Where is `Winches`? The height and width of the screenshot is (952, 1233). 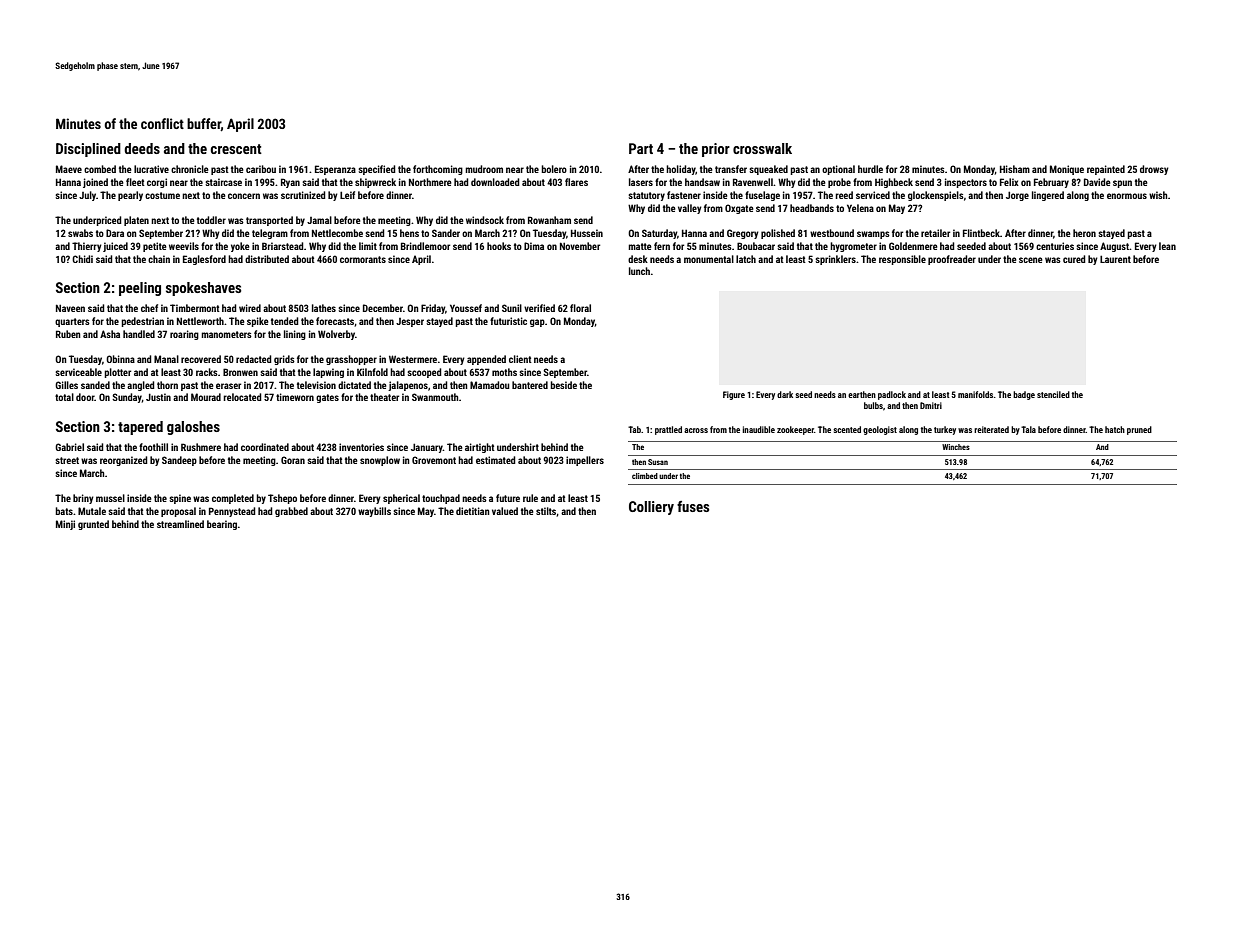 Winches is located at coordinates (956, 447).
